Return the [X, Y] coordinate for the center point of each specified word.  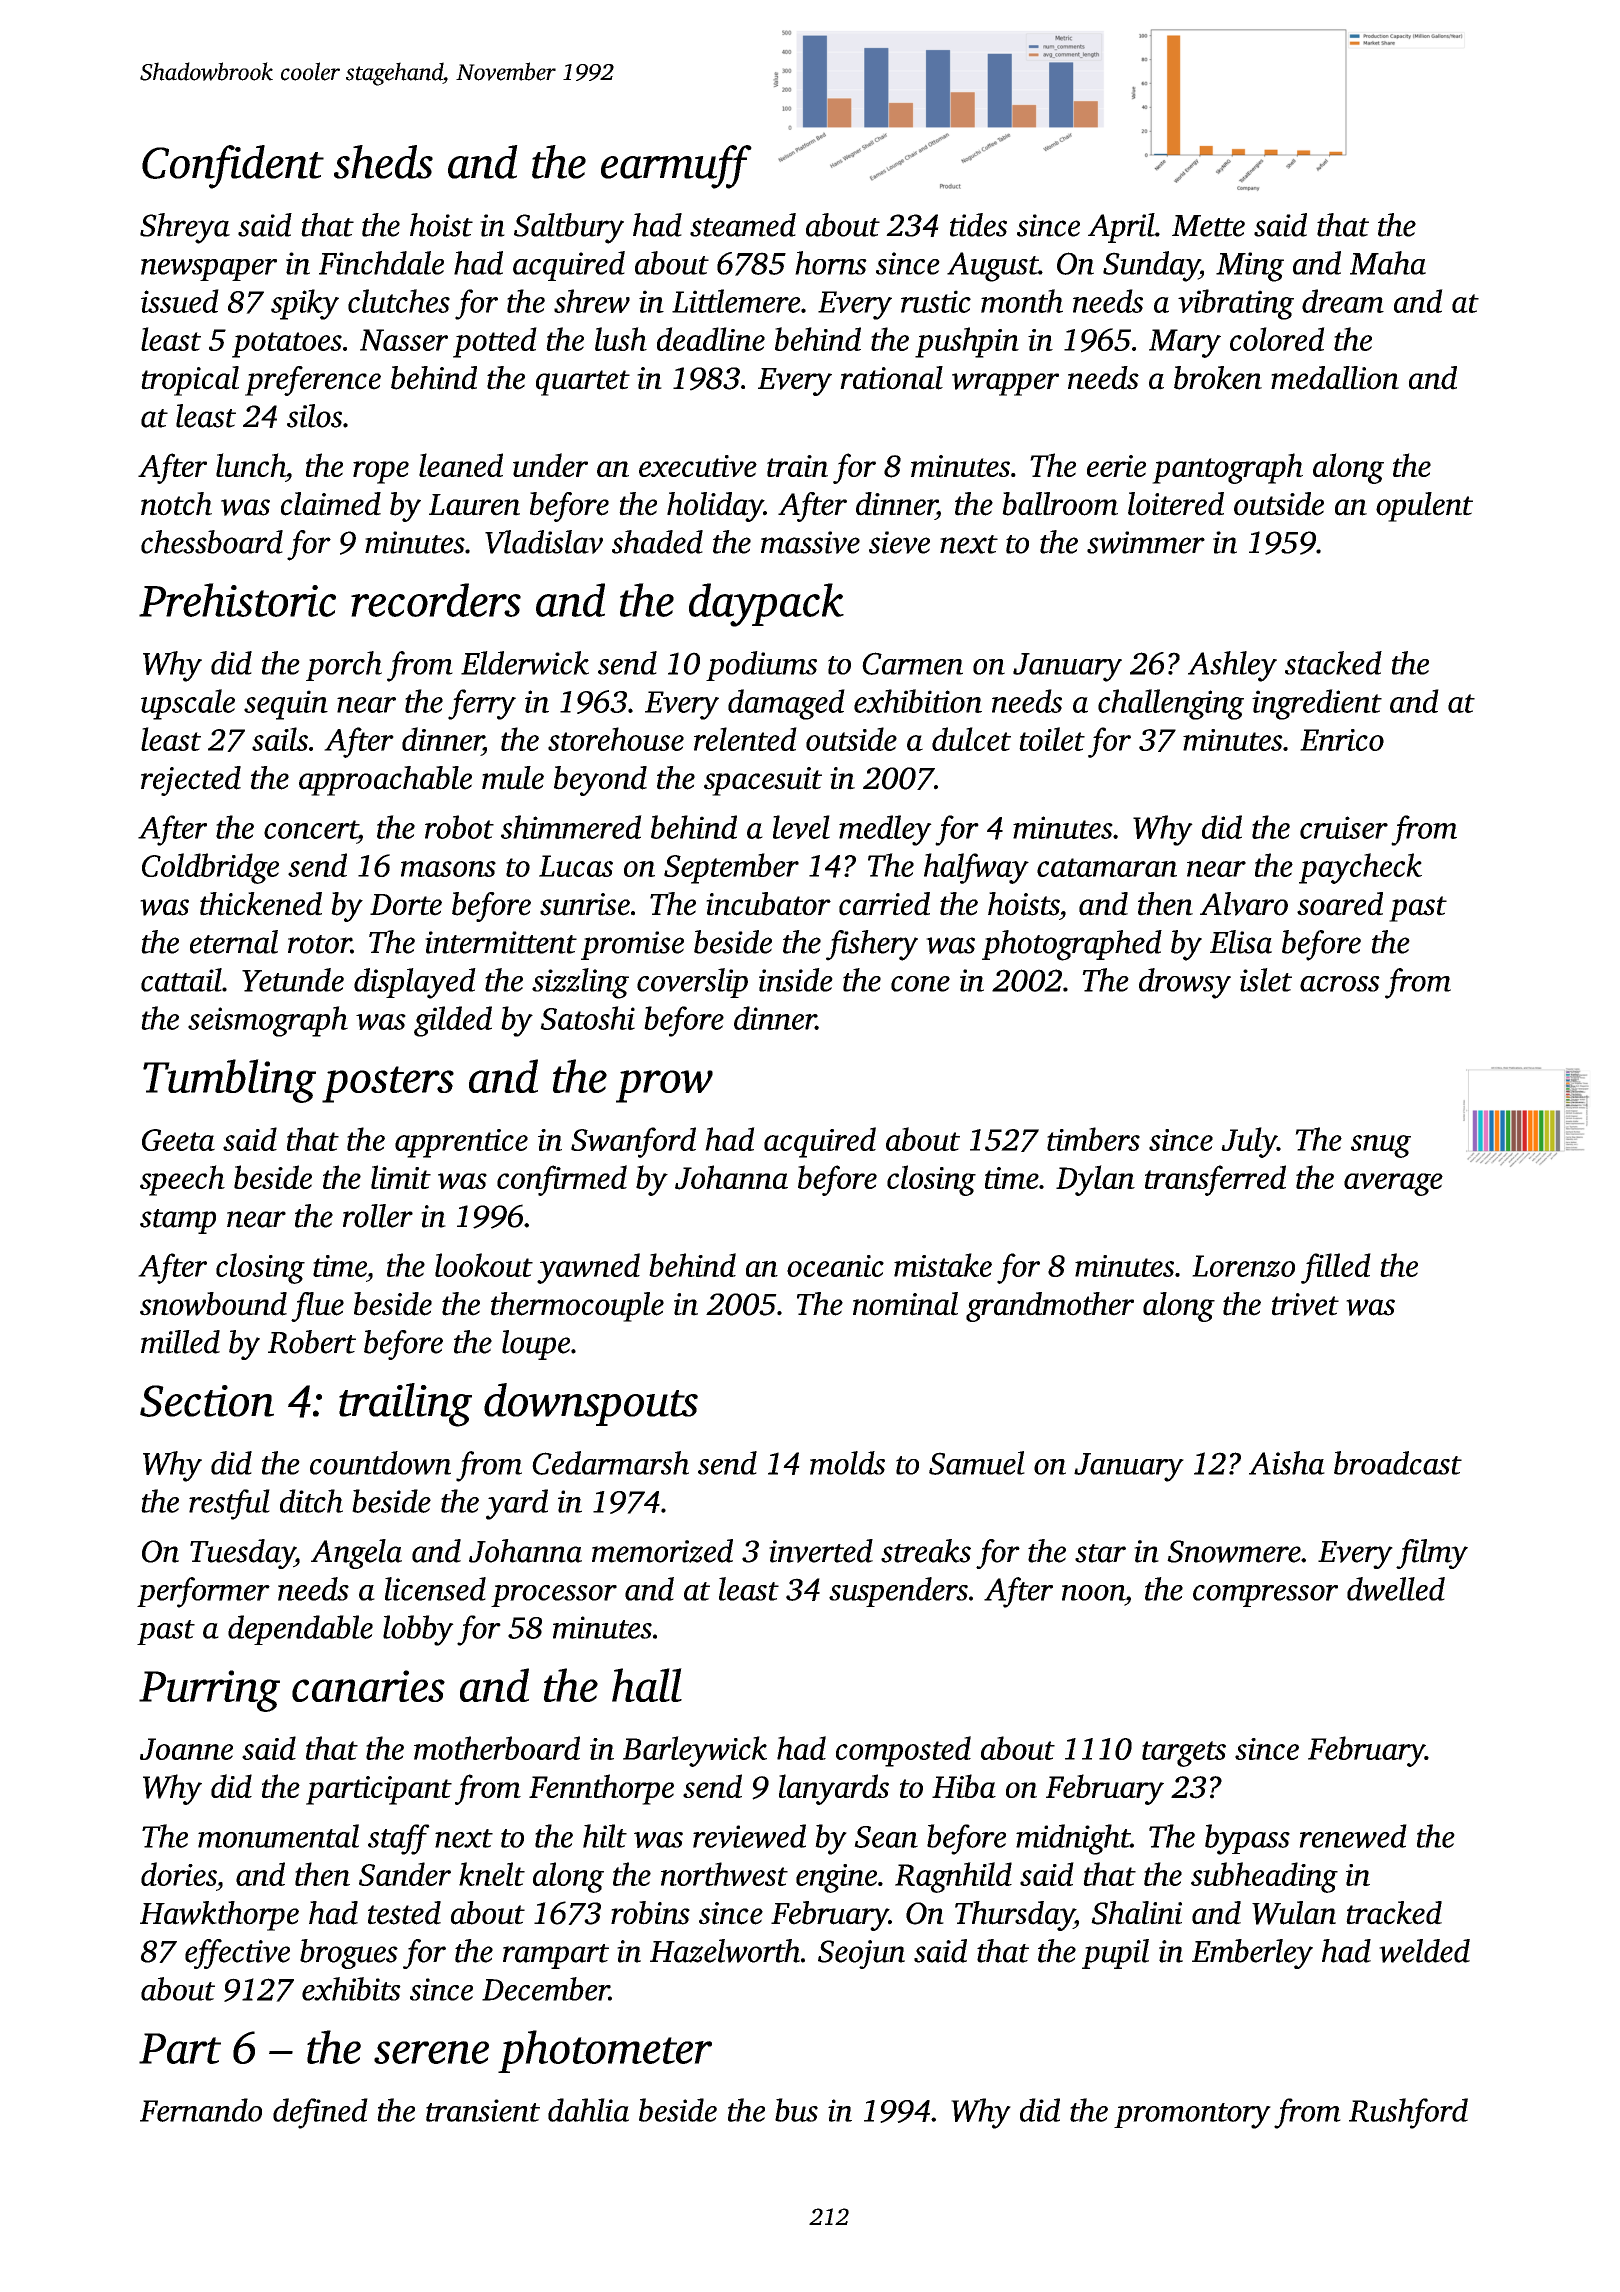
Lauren [474, 505]
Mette [1208, 226]
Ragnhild [953, 1877]
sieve [899, 542]
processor [554, 1596]
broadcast [1398, 1463]
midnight [1073, 1839]
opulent [1424, 507]
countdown [380, 1463]
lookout [484, 1265]
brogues [349, 1954]
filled [1336, 1268]
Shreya [185, 228]
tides [978, 225]
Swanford [633, 1142]
